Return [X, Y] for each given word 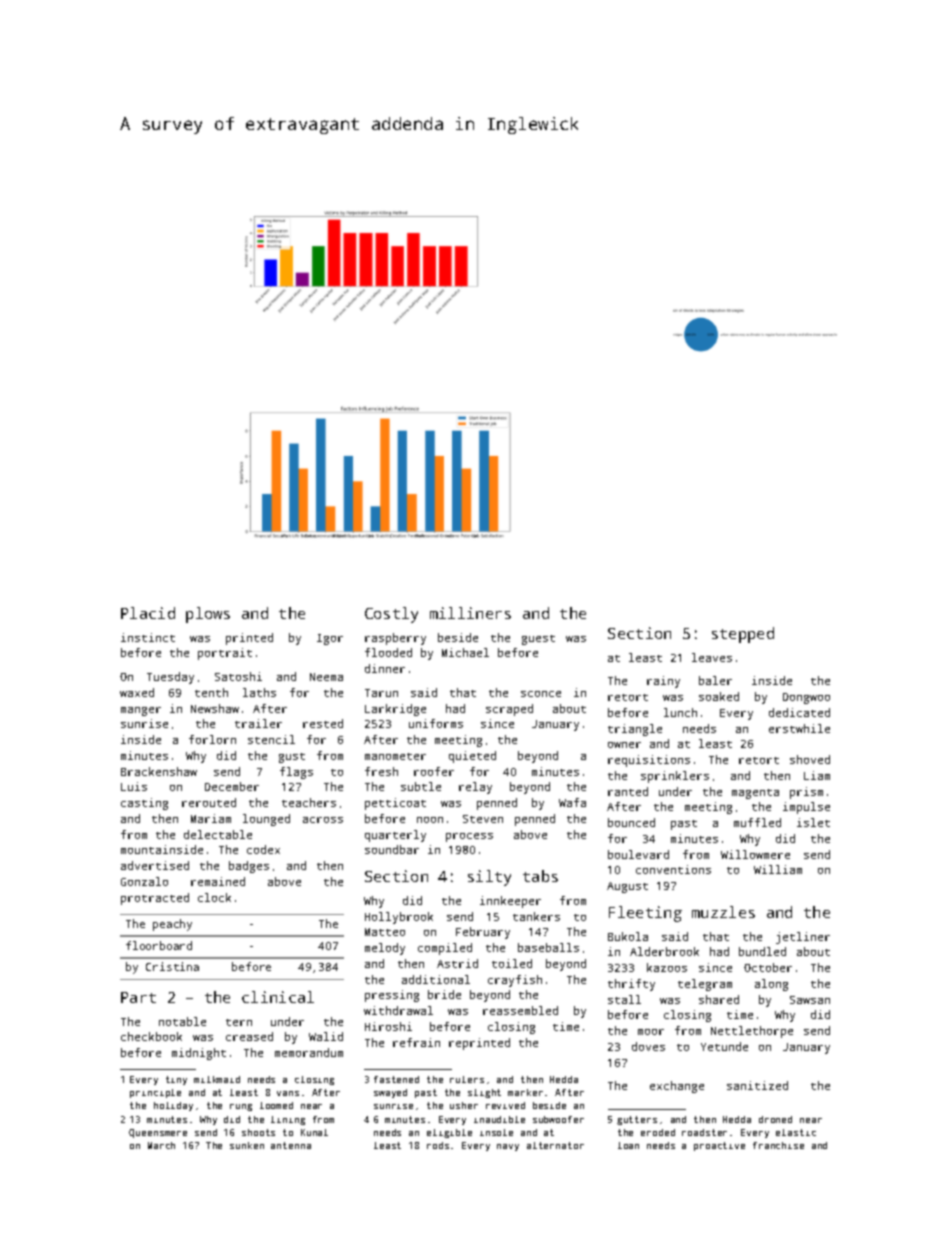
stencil [271, 739]
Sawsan [810, 1000]
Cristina [172, 966]
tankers [536, 916]
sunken [247, 1145]
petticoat [395, 804]
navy [508, 1147]
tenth [211, 692]
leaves [712, 657]
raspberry [395, 639]
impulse [806, 808]
